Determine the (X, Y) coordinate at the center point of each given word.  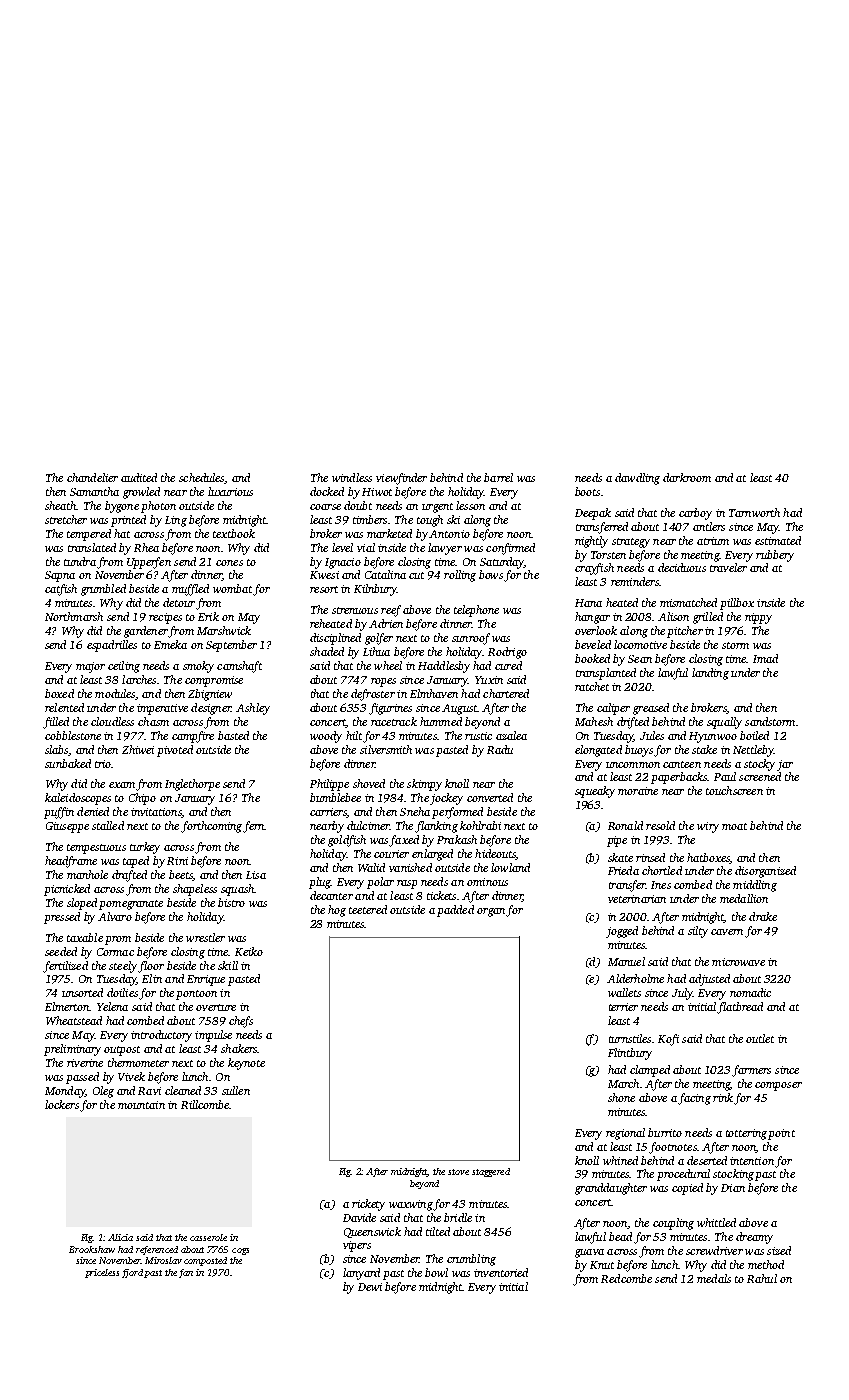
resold (660, 825)
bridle (458, 1217)
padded (455, 911)
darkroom (687, 477)
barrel (498, 477)
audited (139, 477)
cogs (240, 1251)
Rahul (762, 1278)
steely (123, 967)
